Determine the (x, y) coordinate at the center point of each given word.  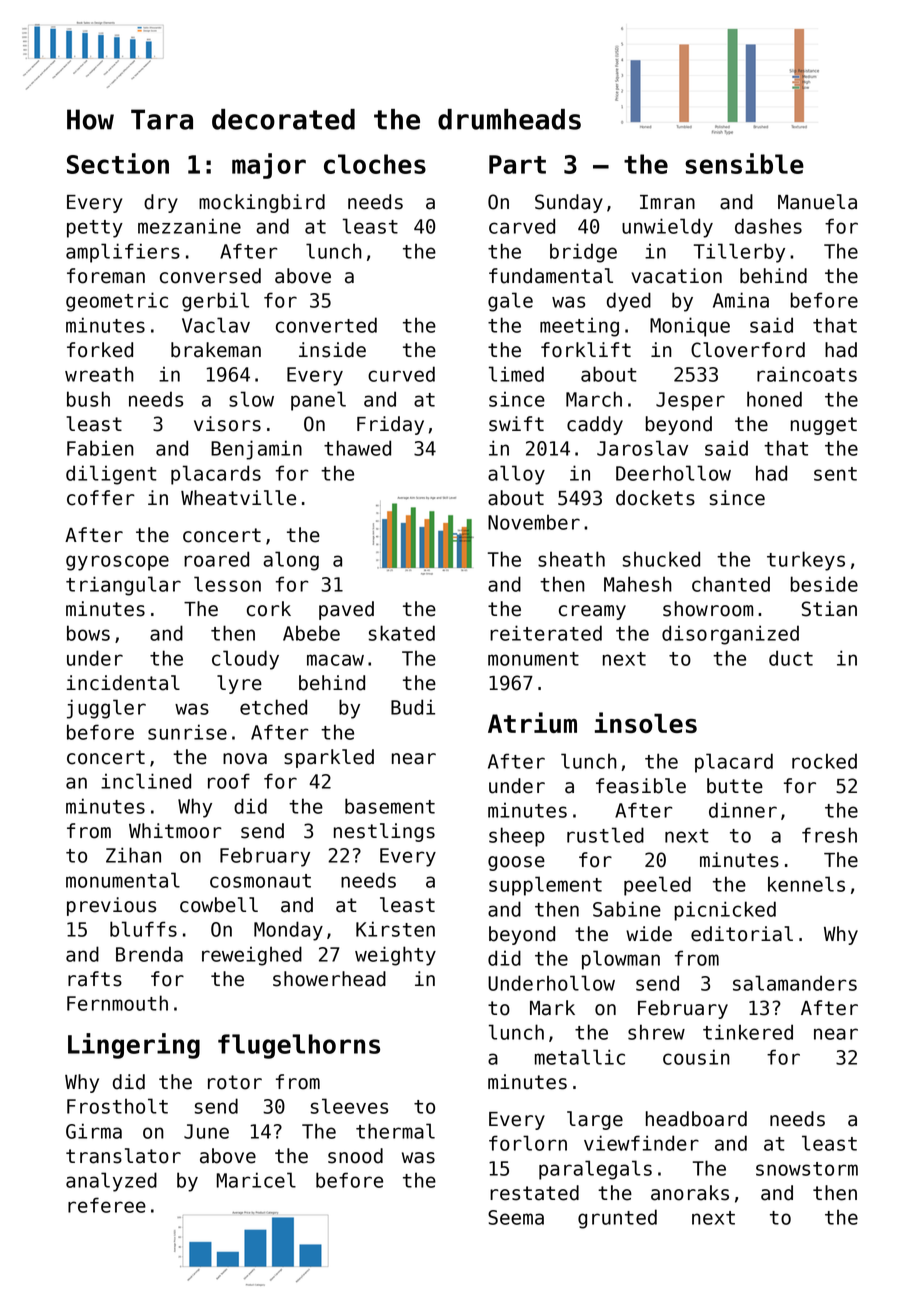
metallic (580, 1057)
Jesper (690, 401)
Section (118, 163)
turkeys (806, 561)
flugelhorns (299, 1046)
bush (88, 399)
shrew (656, 1032)
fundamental (551, 276)
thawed (357, 448)
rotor (235, 1082)
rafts (95, 979)
